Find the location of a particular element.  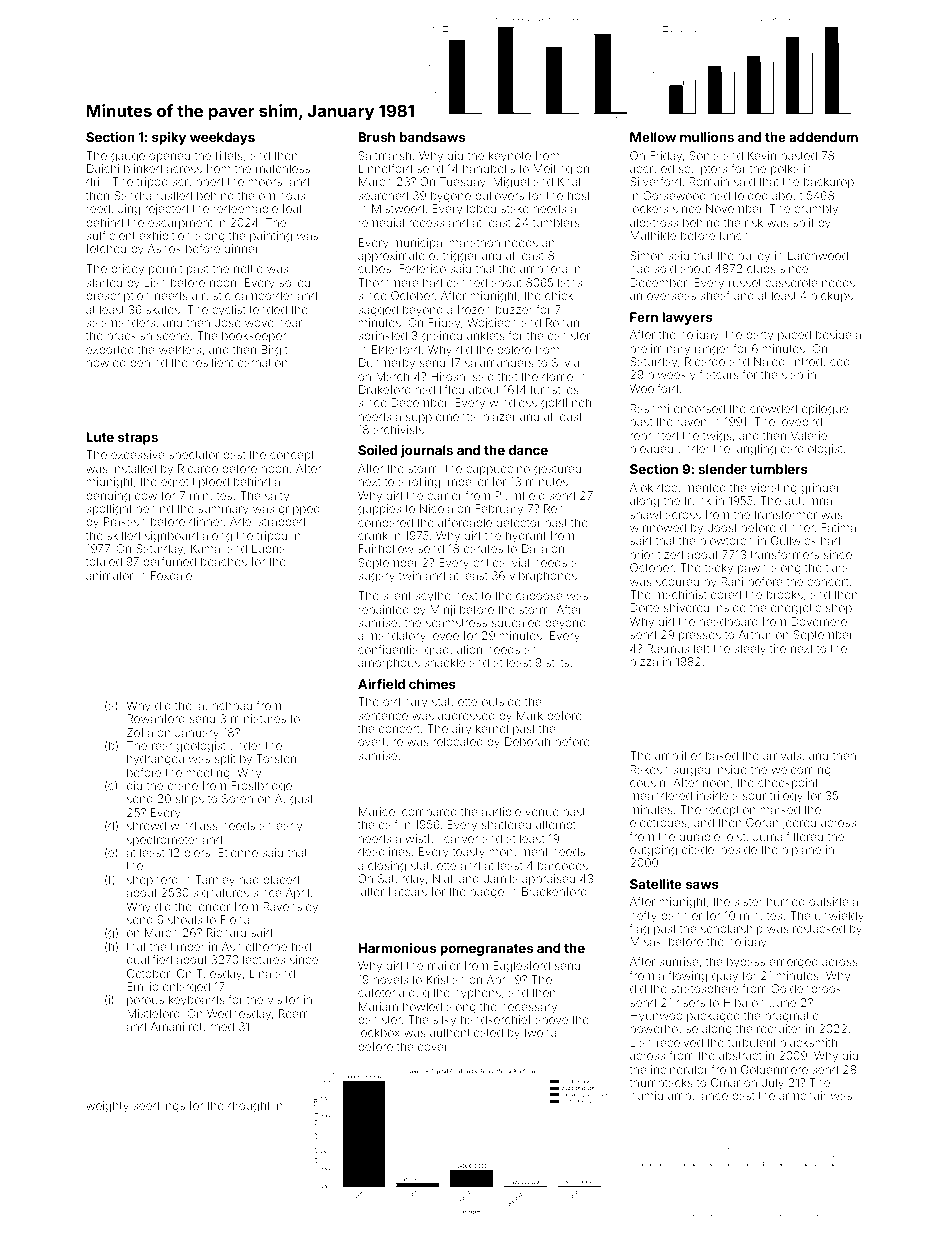

Kevin is located at coordinates (762, 155).
